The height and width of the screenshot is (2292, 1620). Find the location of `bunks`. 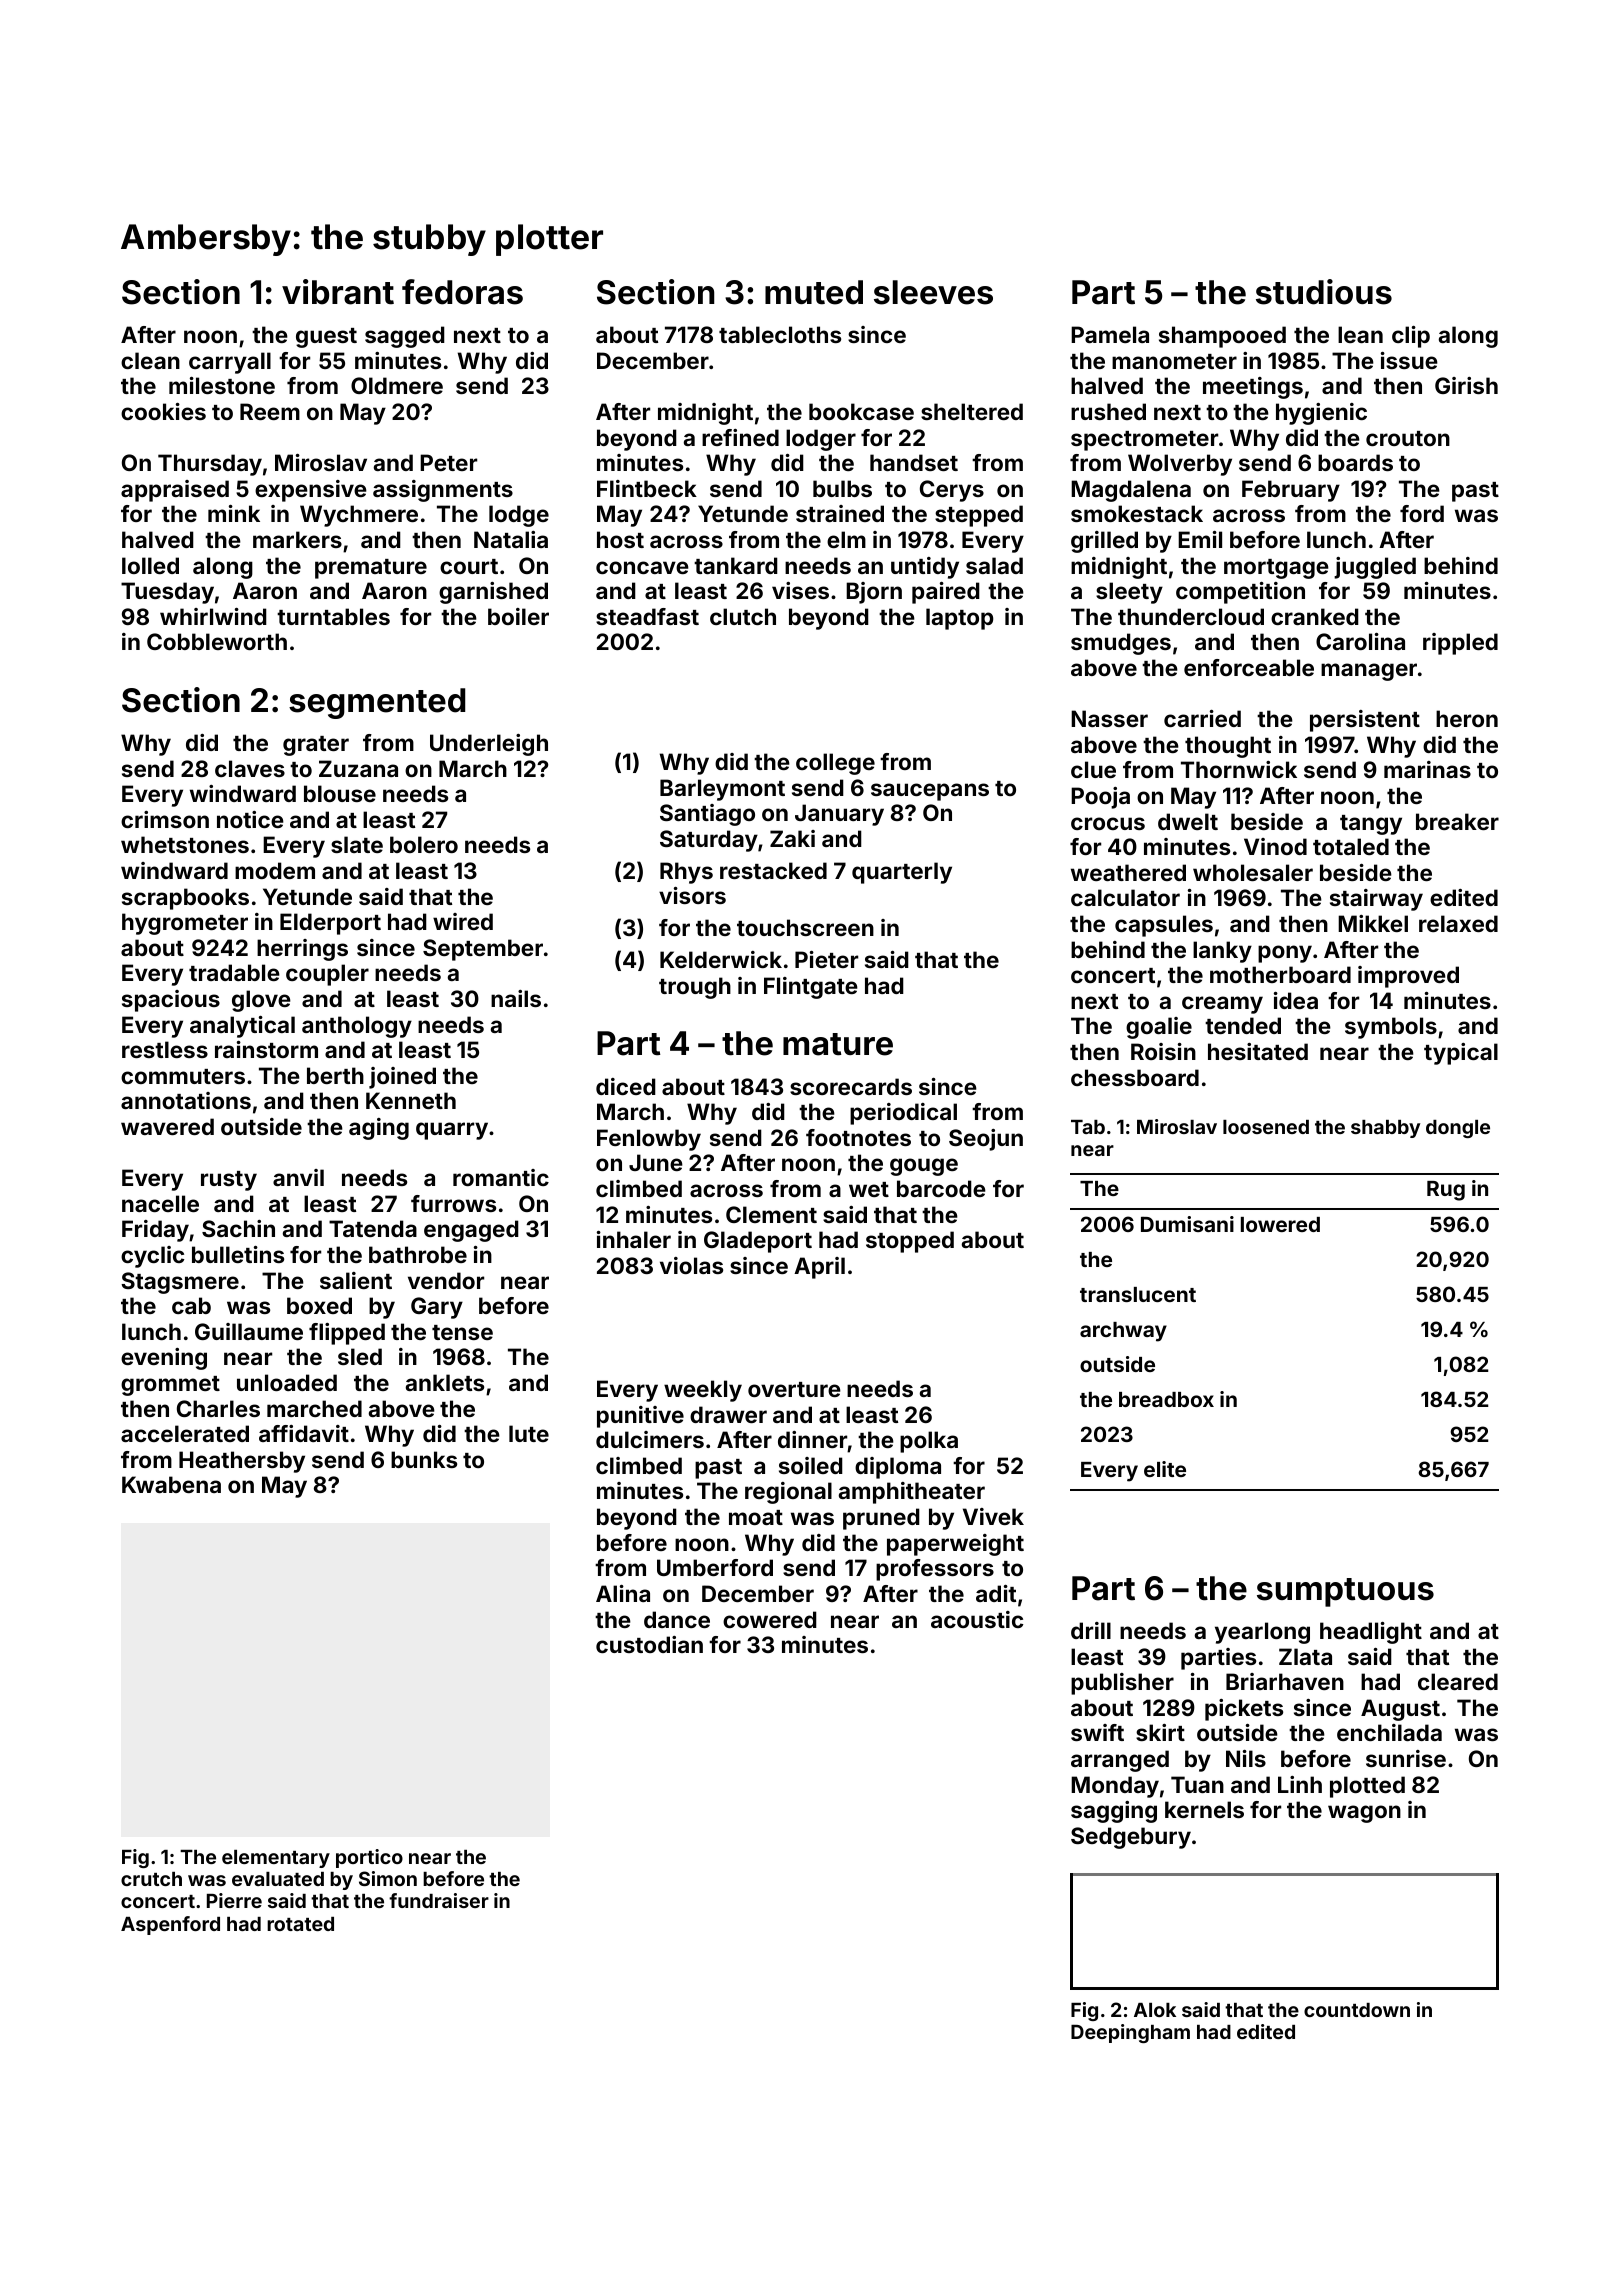

bunks is located at coordinates (424, 1459).
